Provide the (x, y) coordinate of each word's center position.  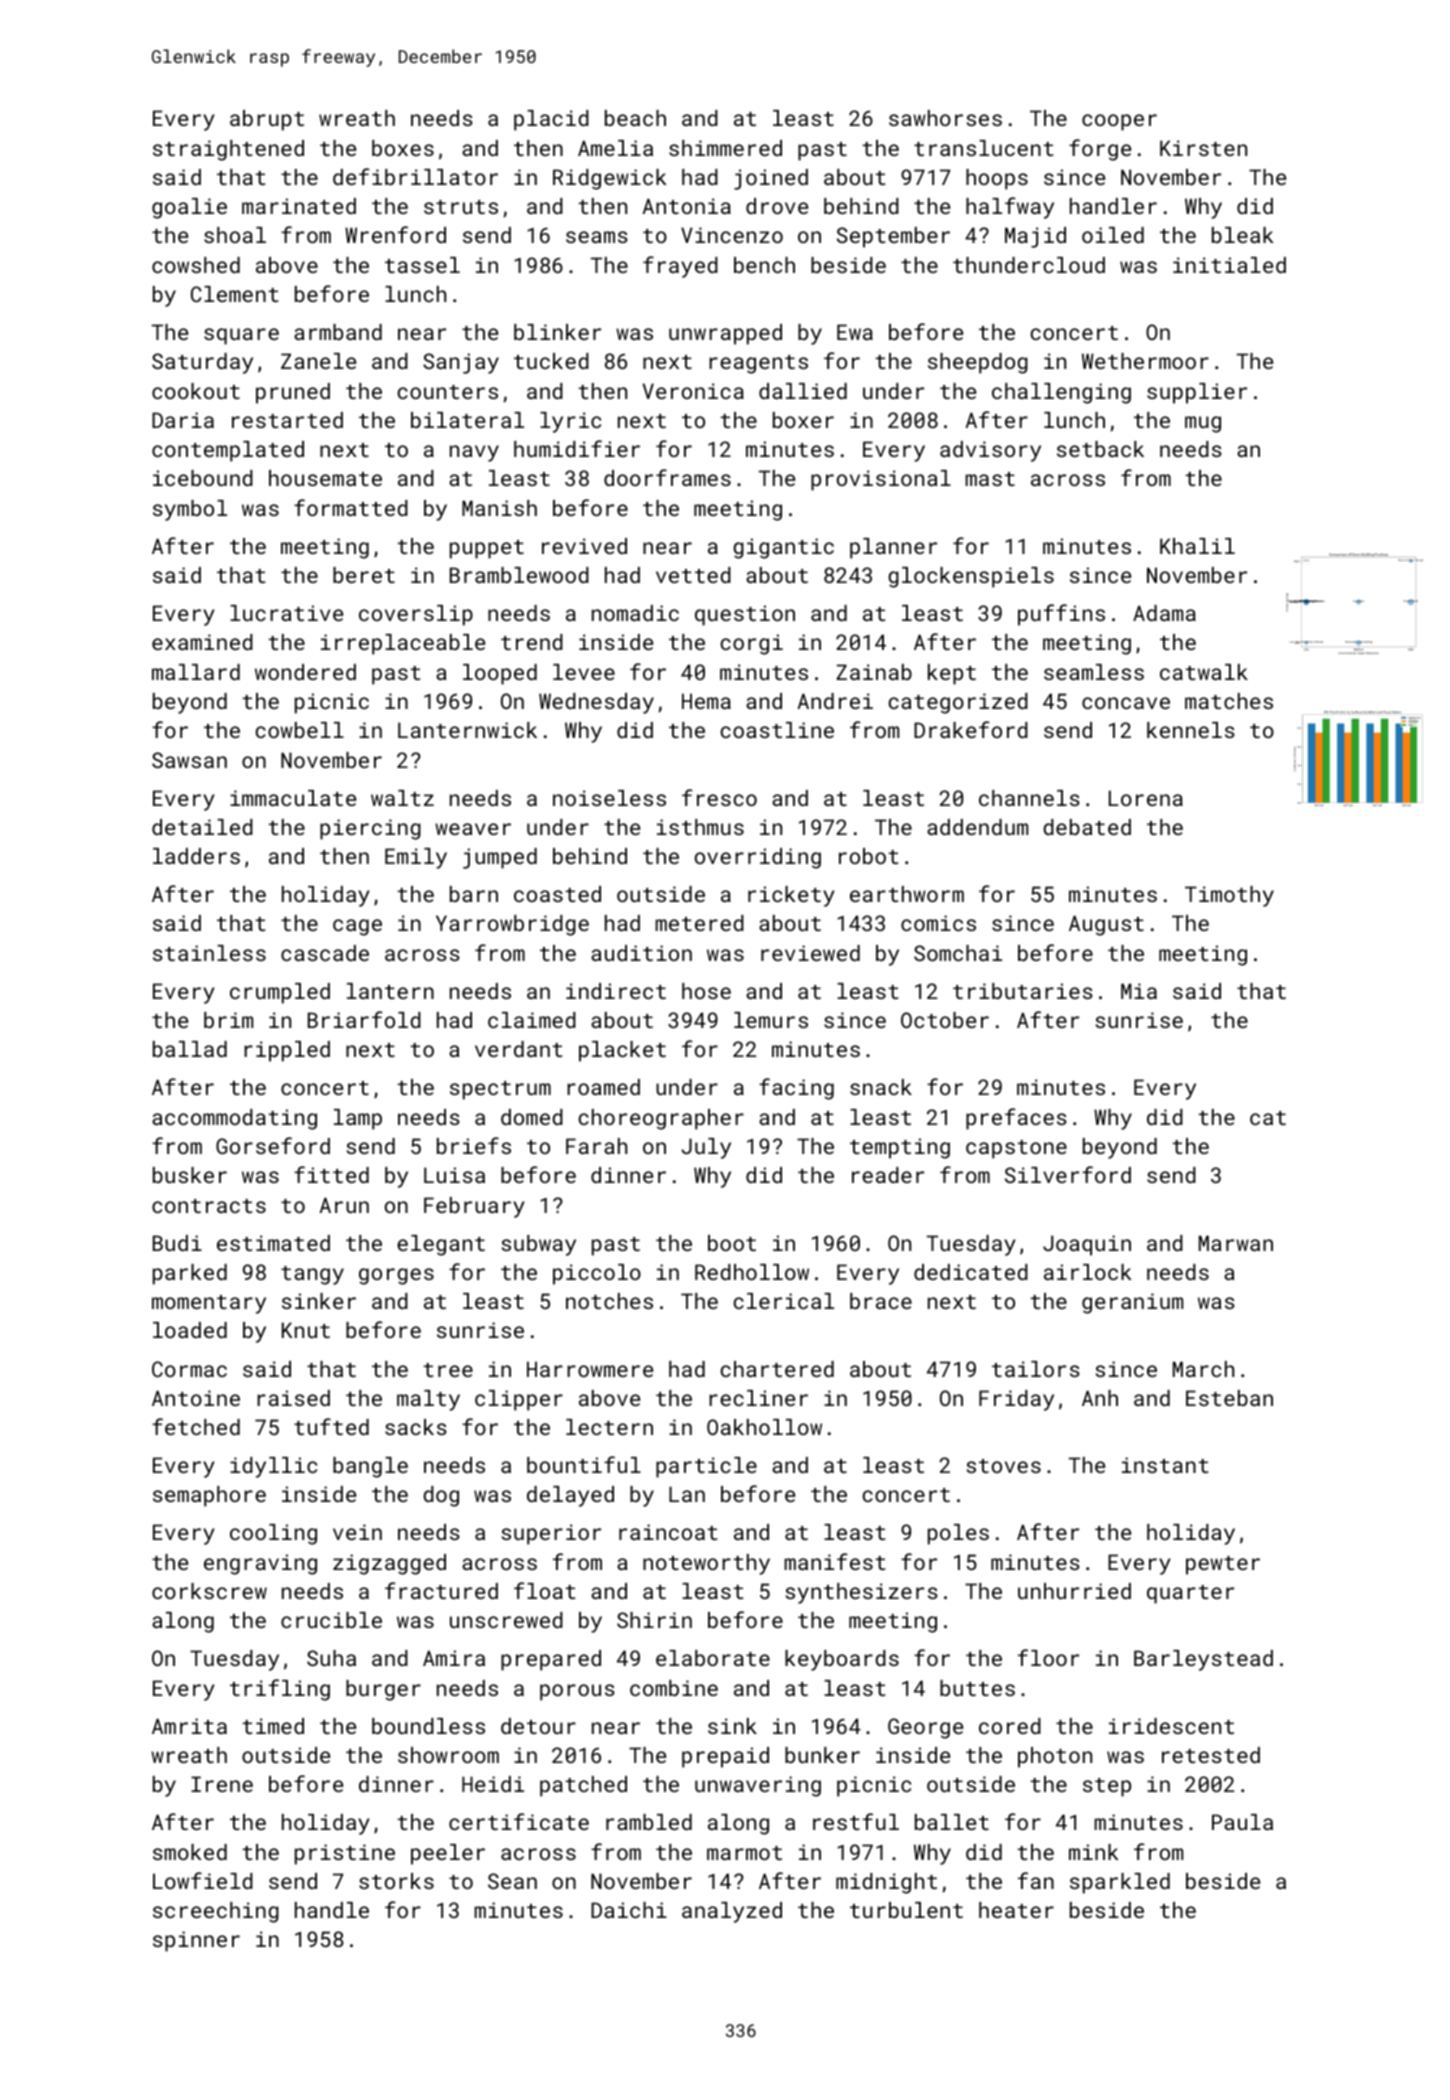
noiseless (609, 798)
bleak (1242, 235)
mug (1203, 424)
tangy (312, 1275)
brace (881, 1301)
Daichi (629, 1910)
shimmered (725, 148)
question (745, 615)
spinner (196, 1941)
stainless (209, 953)
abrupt (267, 120)
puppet (487, 549)
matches (1229, 701)
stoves (1004, 1466)
